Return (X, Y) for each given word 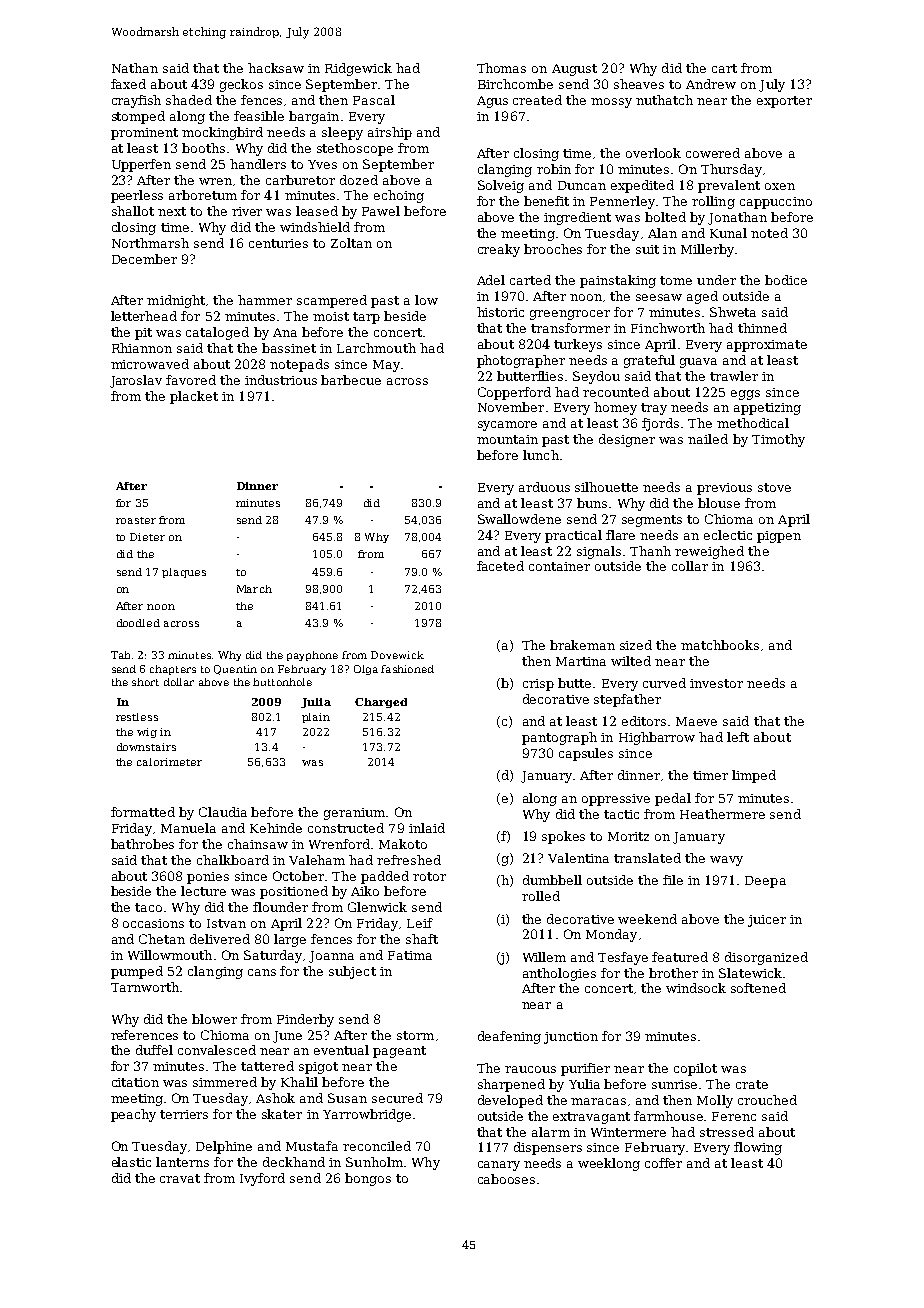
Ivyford (262, 1179)
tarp (366, 318)
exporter (784, 102)
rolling (713, 202)
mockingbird (222, 133)
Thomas (501, 68)
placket (194, 397)
